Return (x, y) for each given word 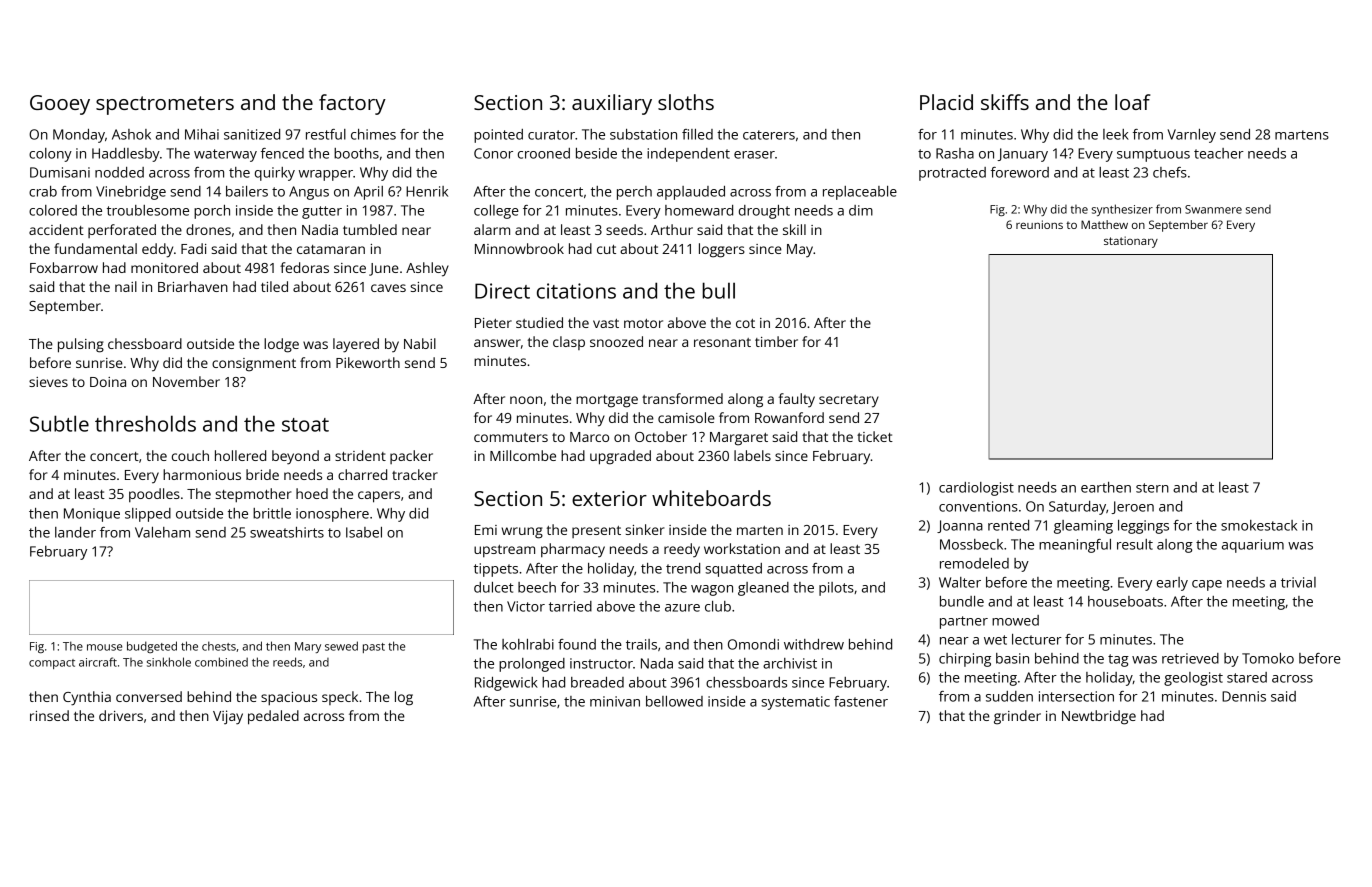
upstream (504, 551)
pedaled (273, 717)
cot (745, 323)
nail (126, 286)
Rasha (955, 153)
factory (352, 104)
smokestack (1259, 525)
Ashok (131, 134)
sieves (48, 382)
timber (776, 341)
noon (526, 400)
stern (1152, 488)
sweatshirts (287, 532)
